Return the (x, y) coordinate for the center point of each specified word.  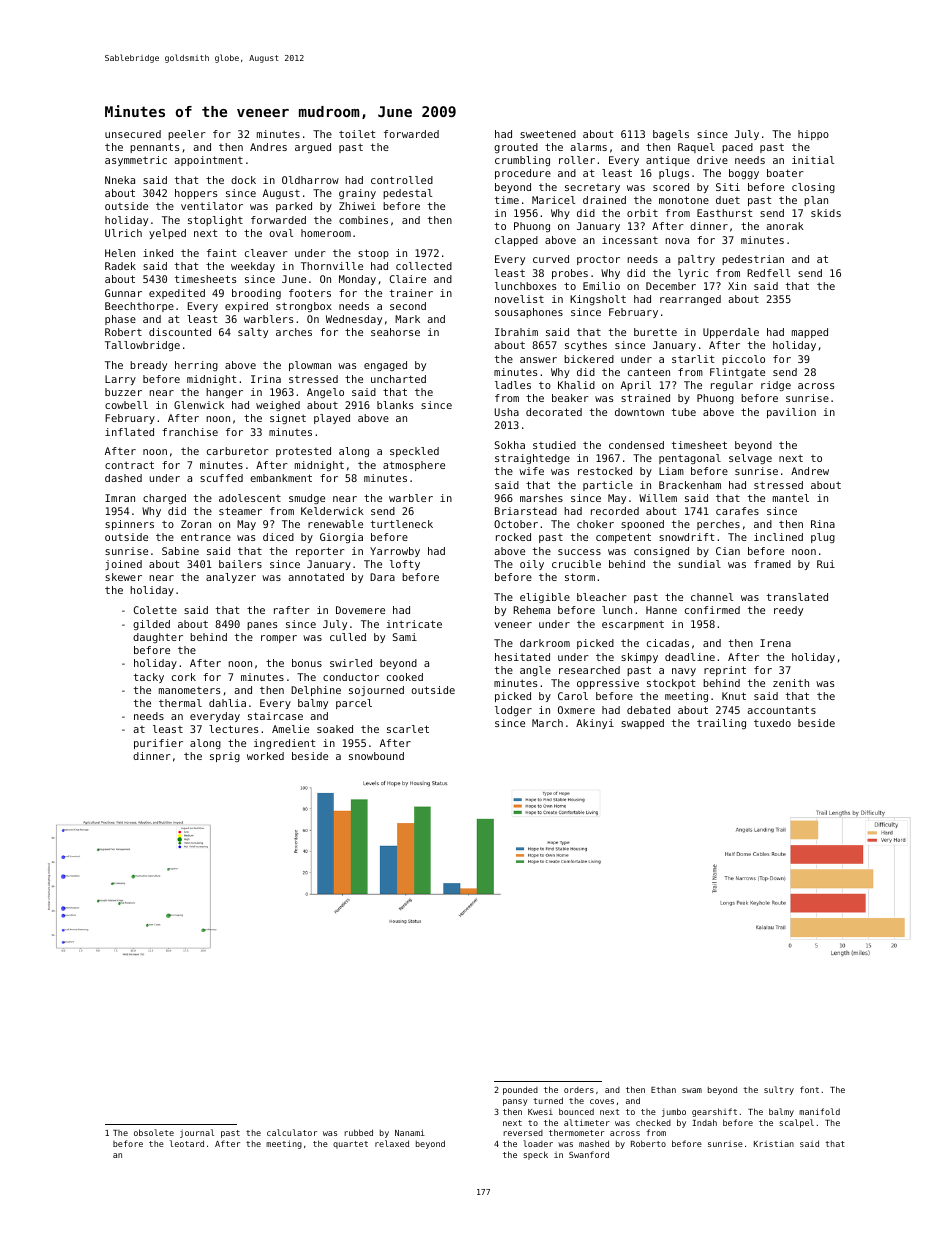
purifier (158, 744)
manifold (819, 1111)
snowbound (376, 756)
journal (197, 1133)
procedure (523, 174)
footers (310, 293)
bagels (671, 135)
